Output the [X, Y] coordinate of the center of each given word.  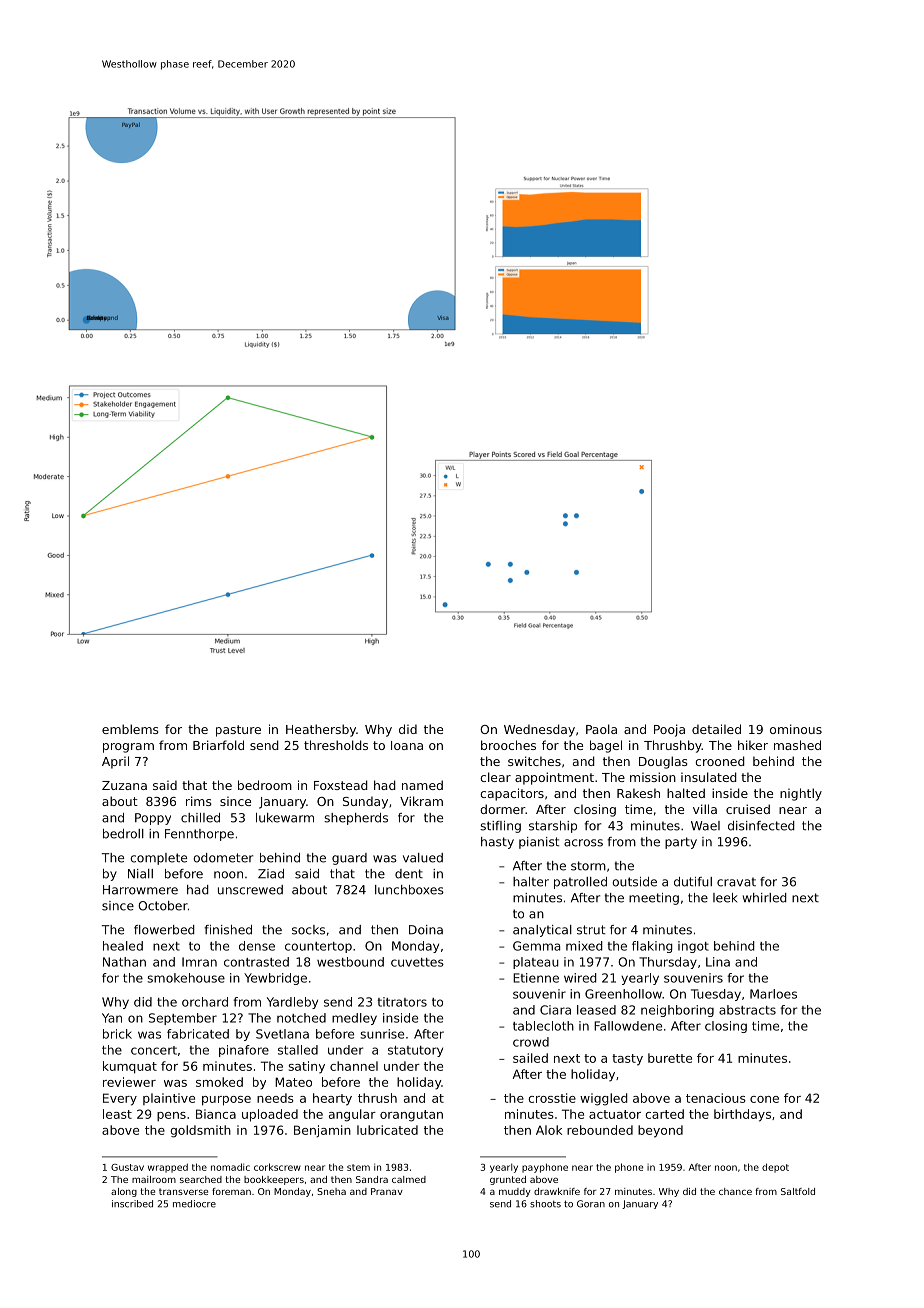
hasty [497, 843]
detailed [716, 729]
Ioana [407, 745]
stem [358, 1167]
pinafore [244, 1051]
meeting [654, 899]
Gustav [127, 1167]
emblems [130, 729]
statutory [415, 1051]
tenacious [716, 1098]
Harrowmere [140, 890]
